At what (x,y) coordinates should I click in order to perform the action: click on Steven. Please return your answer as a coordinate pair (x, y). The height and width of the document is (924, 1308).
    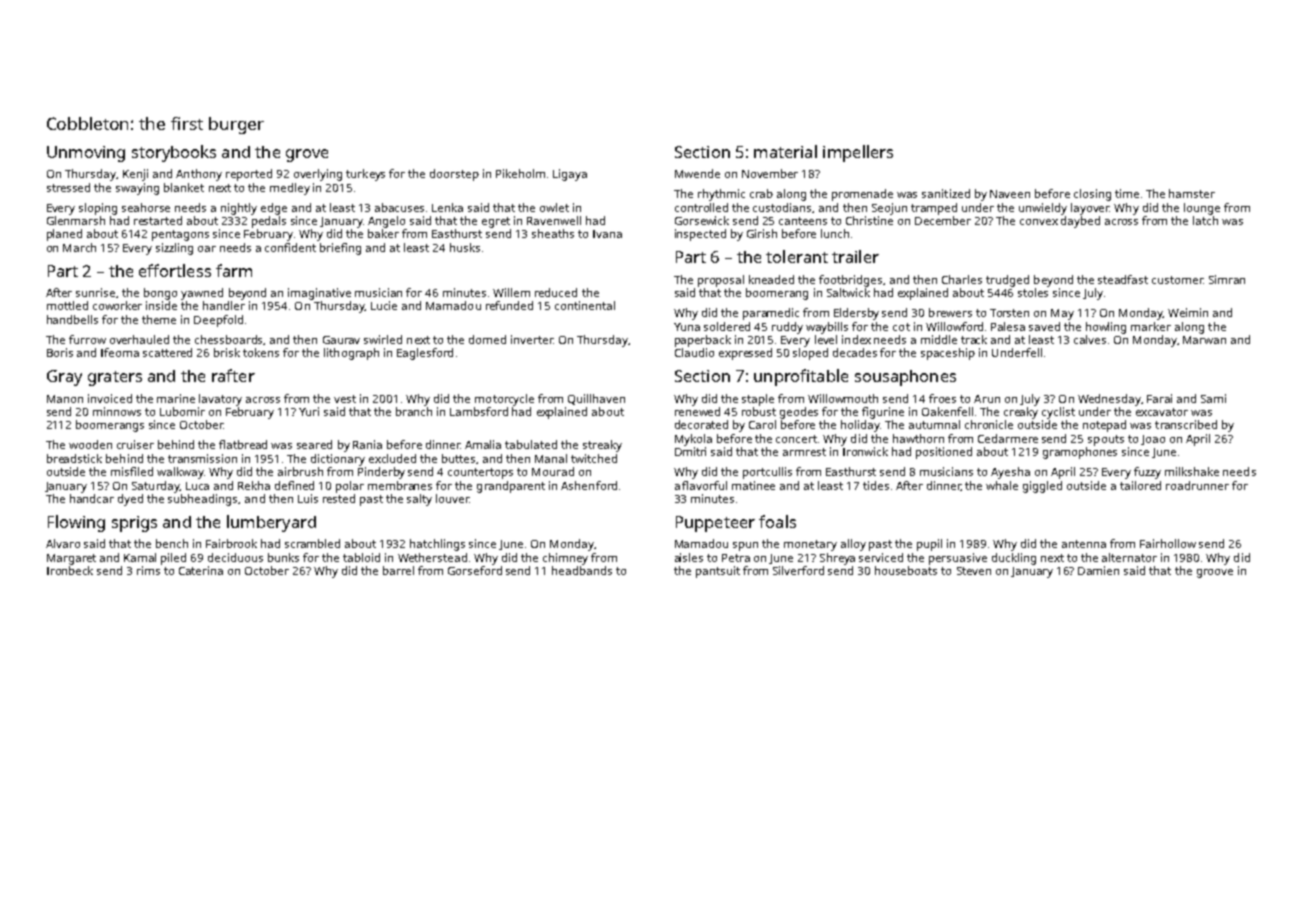
    Looking at the image, I should click on (974, 571).
